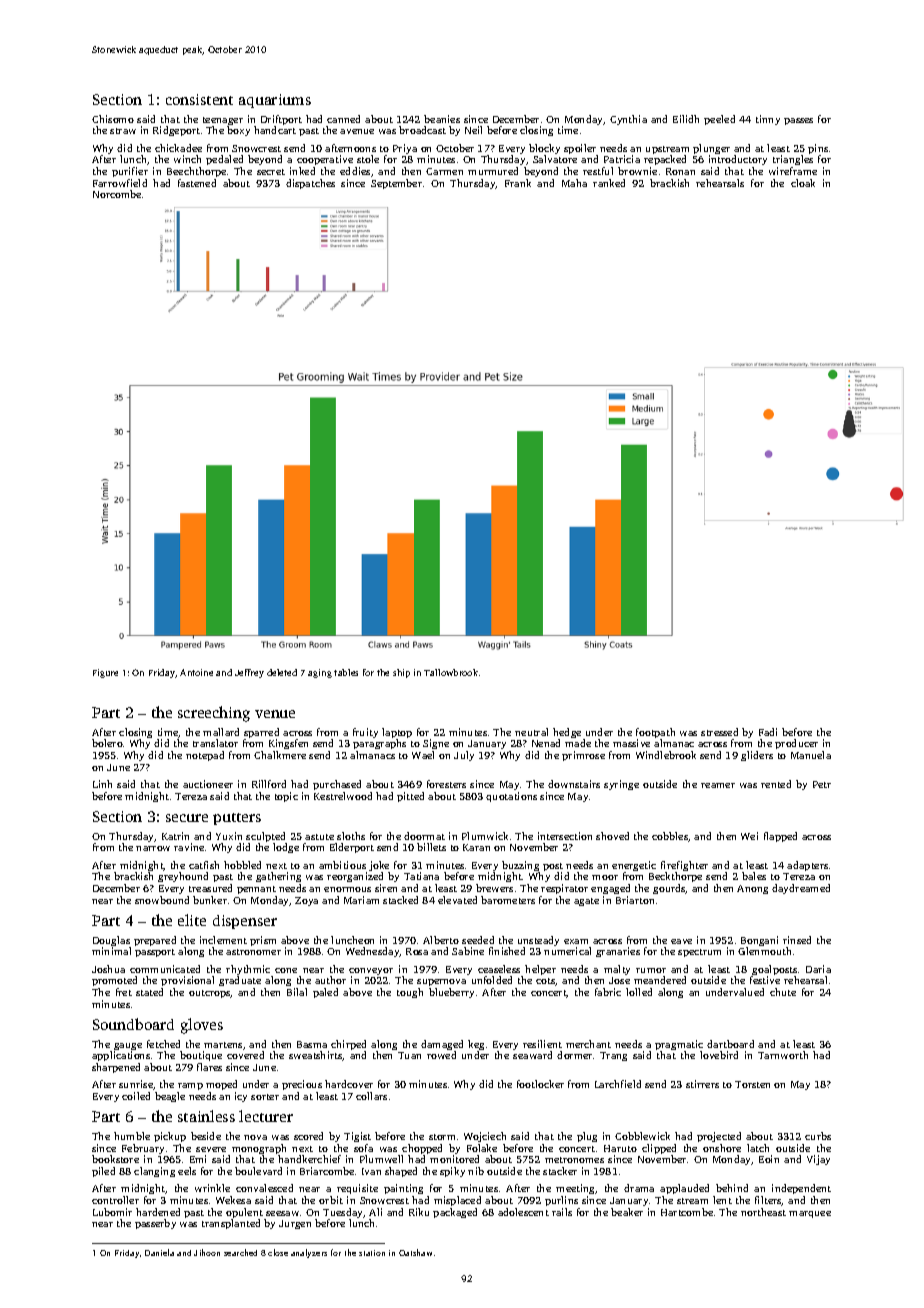  I want to click on broadcast, so click(422, 130).
